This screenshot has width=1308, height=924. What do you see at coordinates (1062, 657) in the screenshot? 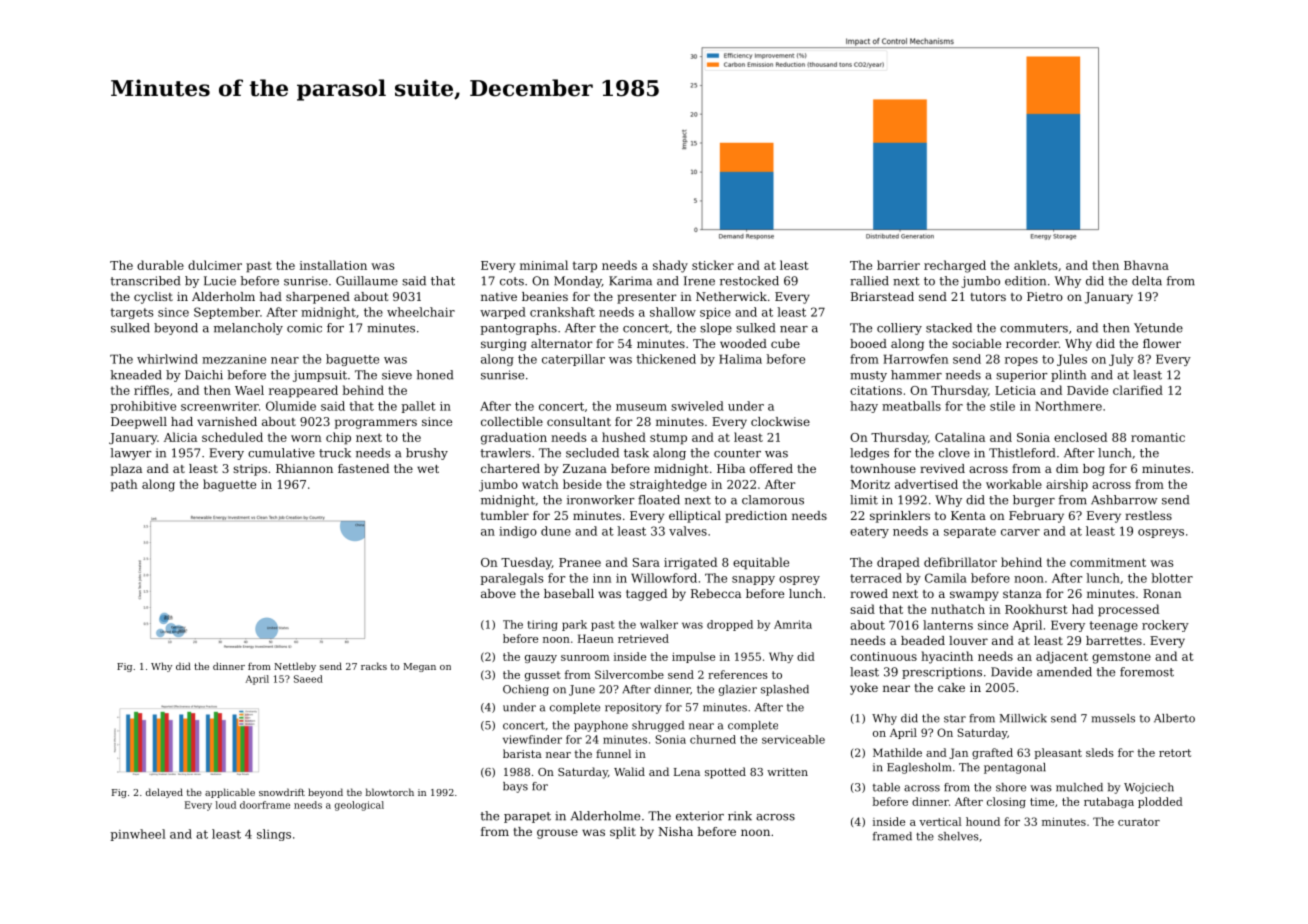
I see `adjacent` at bounding box center [1062, 657].
